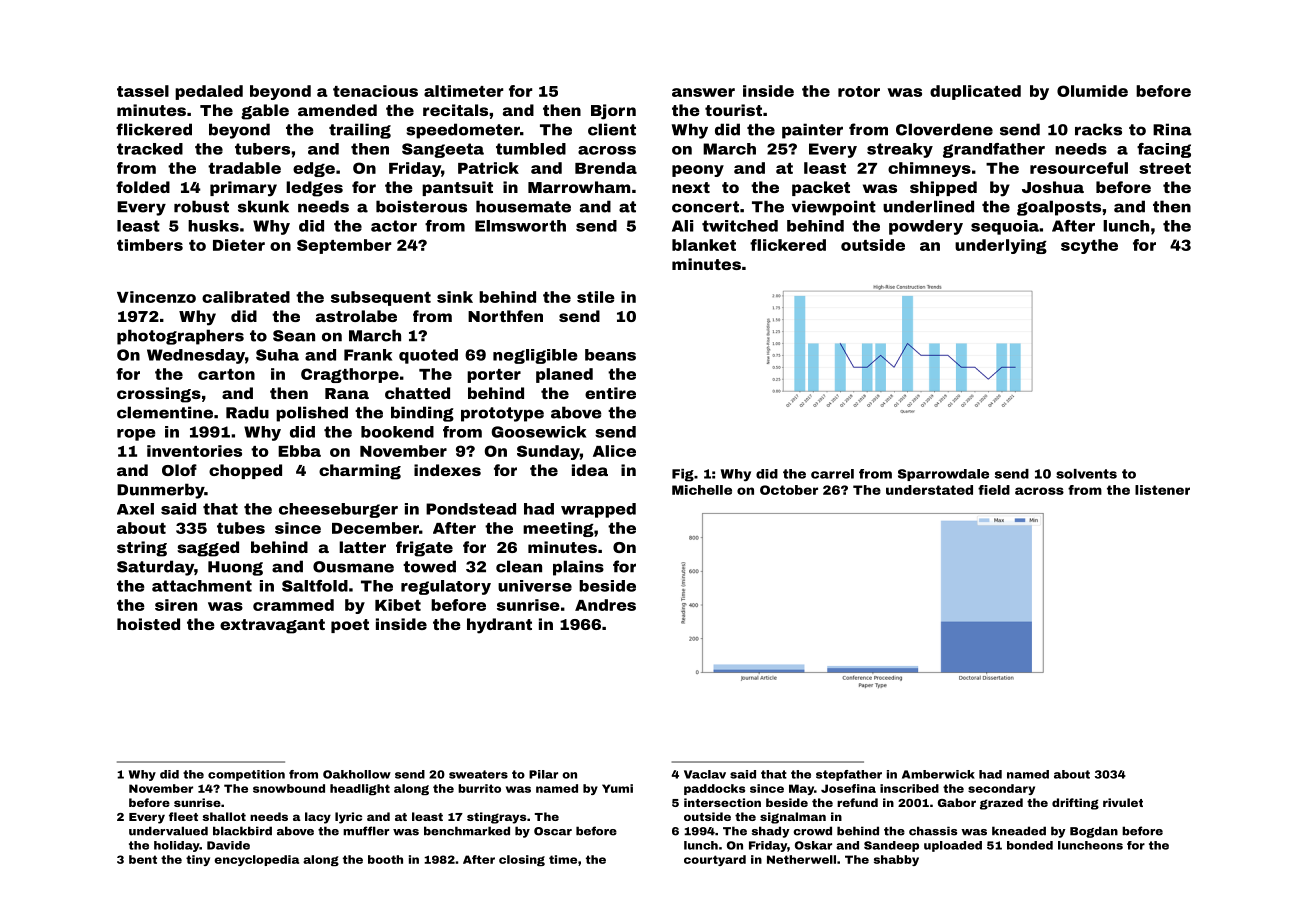 The height and width of the page is (924, 1308). Describe the element at coordinates (605, 605) in the page. I see `Andres` at that location.
